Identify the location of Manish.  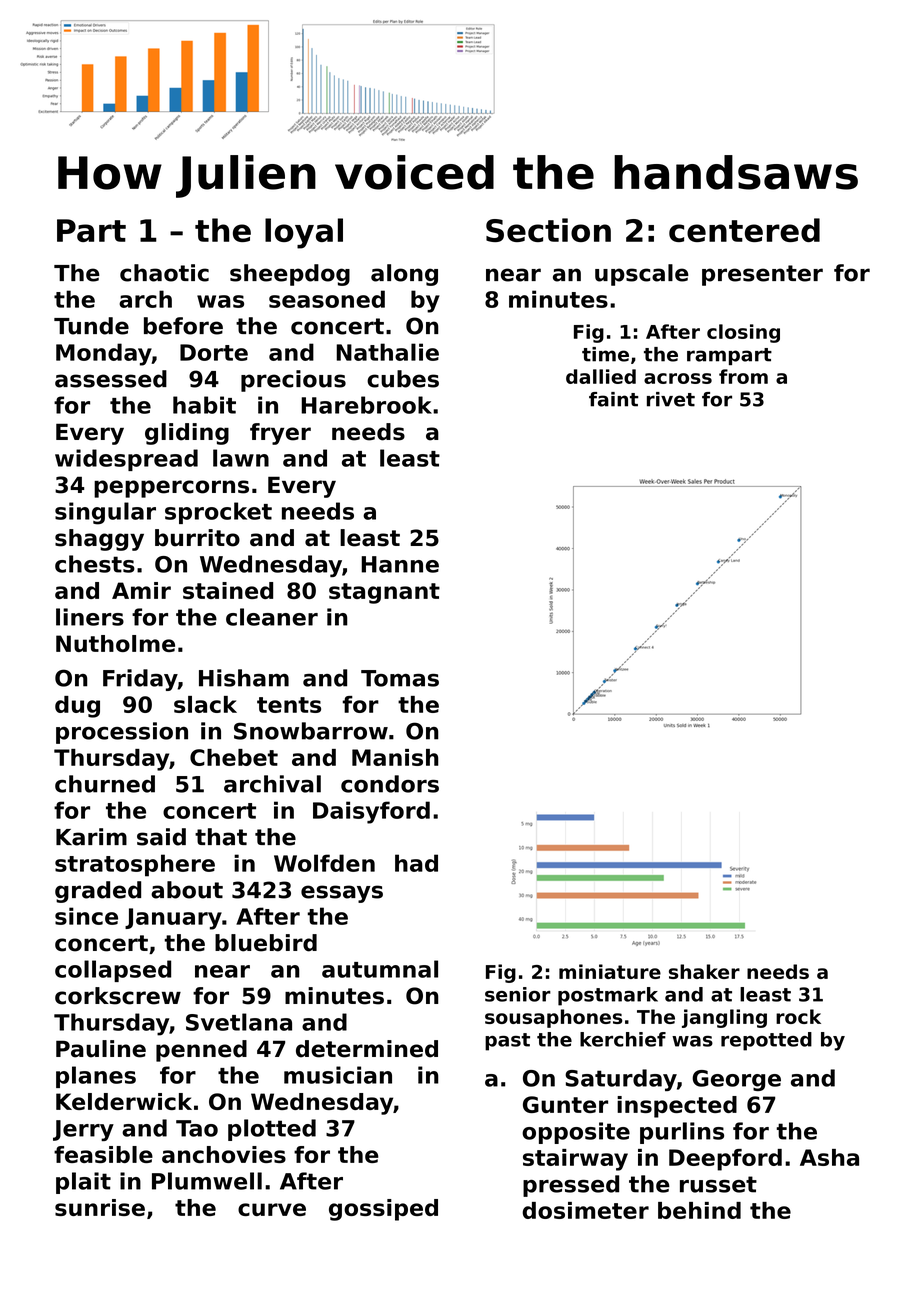
(395, 757).
